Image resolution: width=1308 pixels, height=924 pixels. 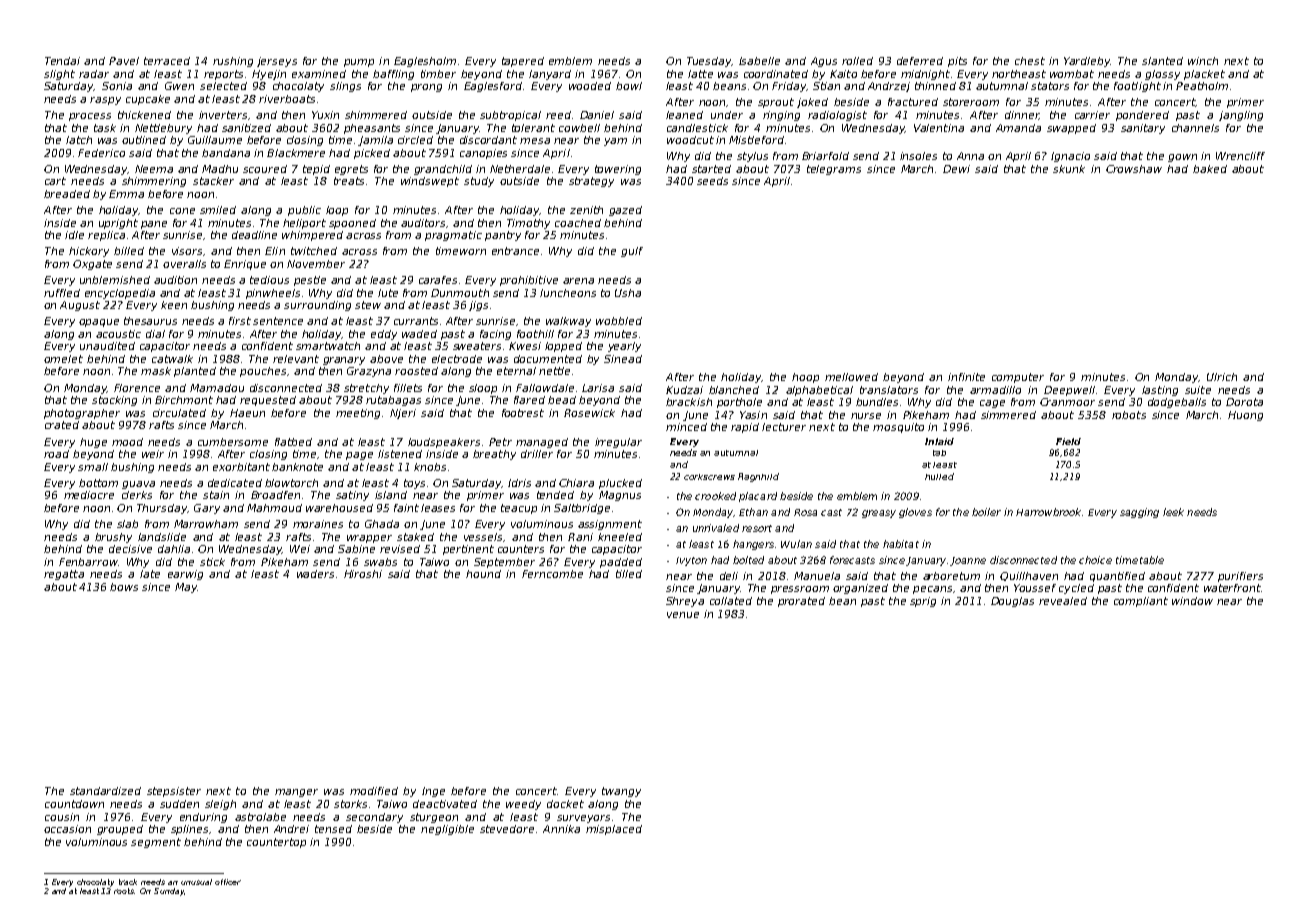 What do you see at coordinates (759, 61) in the screenshot?
I see `Isabelle` at bounding box center [759, 61].
